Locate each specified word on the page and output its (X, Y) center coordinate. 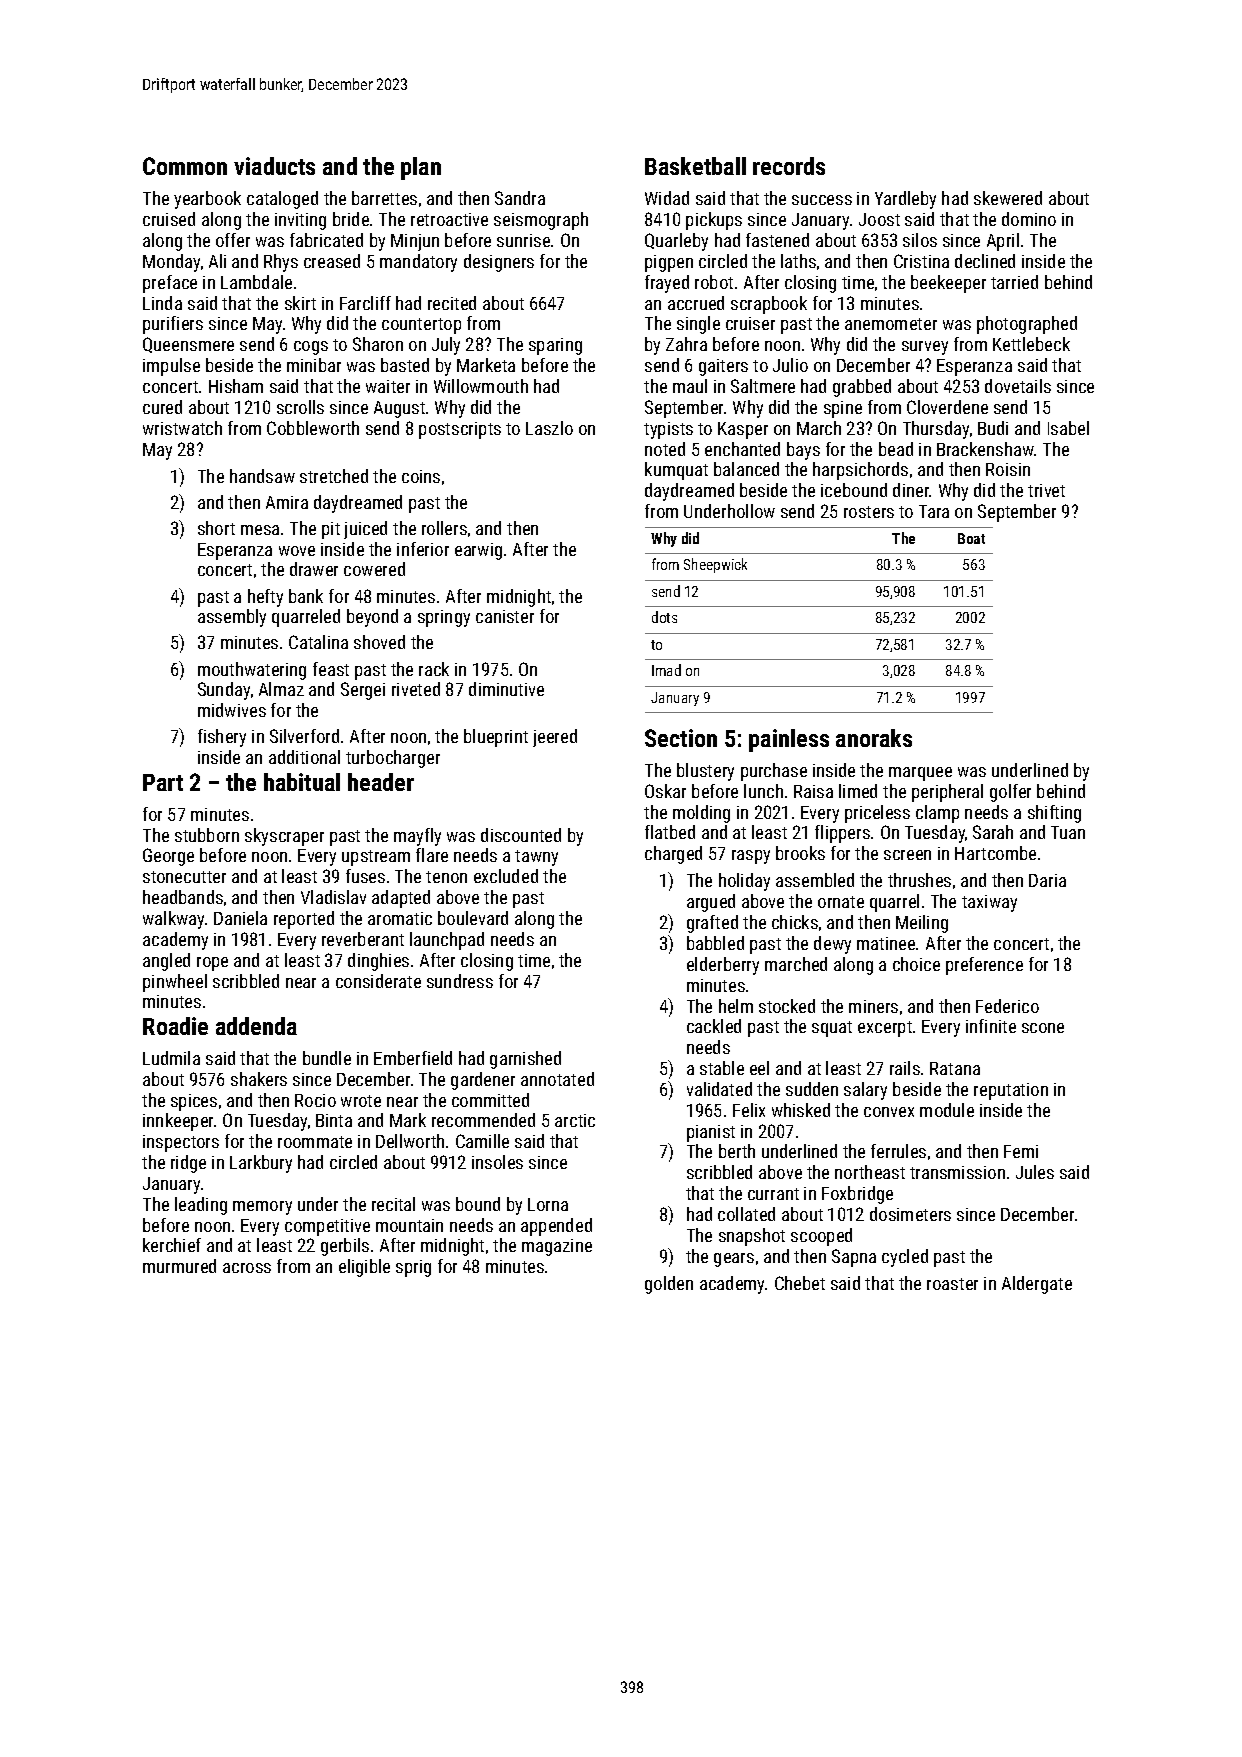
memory (262, 1208)
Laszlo (549, 428)
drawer (314, 569)
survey (925, 348)
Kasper (743, 430)
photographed (1027, 325)
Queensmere (188, 345)
